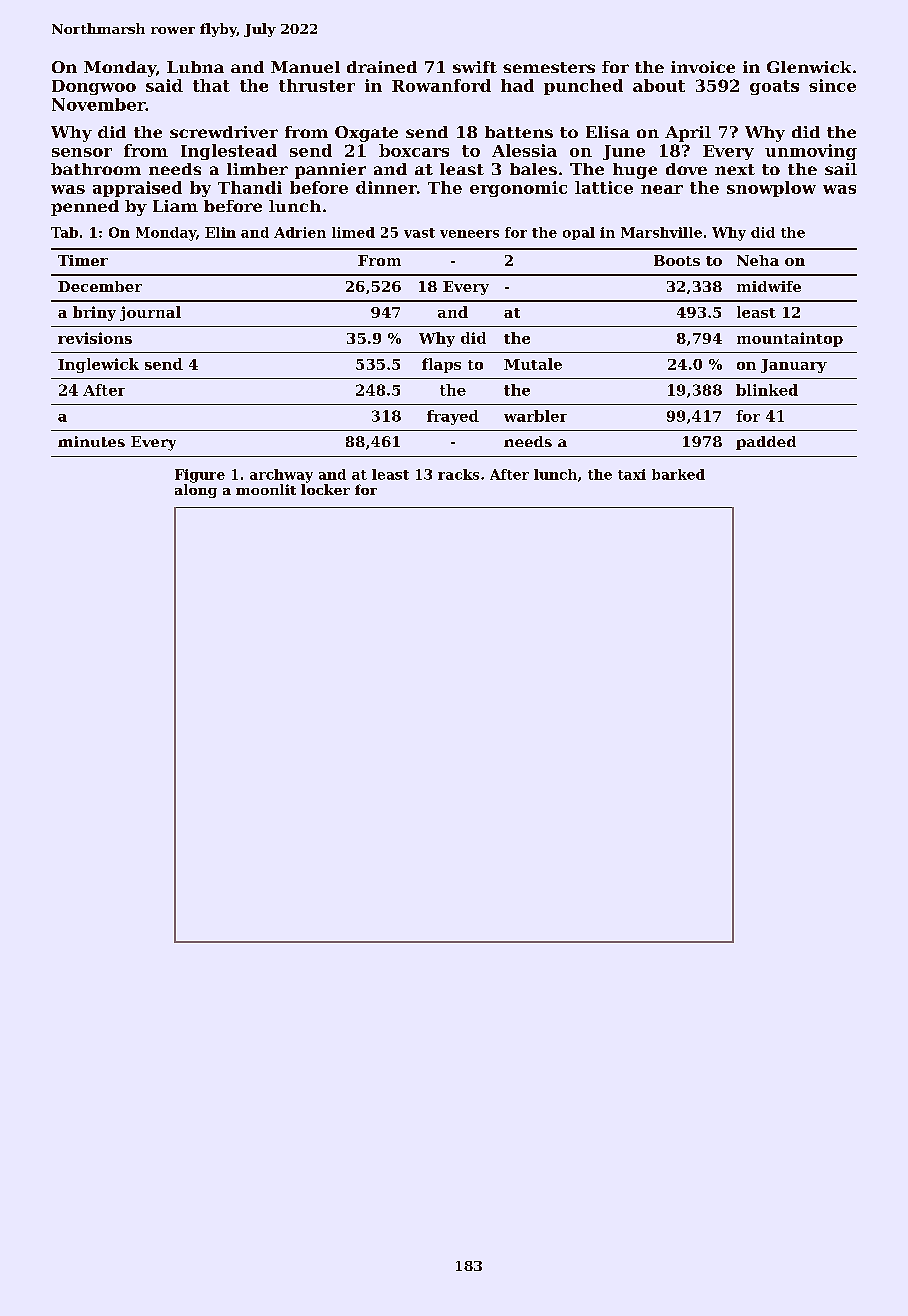 This page has height=1316, width=908. Describe the element at coordinates (790, 339) in the page. I see `mountaintop` at that location.
